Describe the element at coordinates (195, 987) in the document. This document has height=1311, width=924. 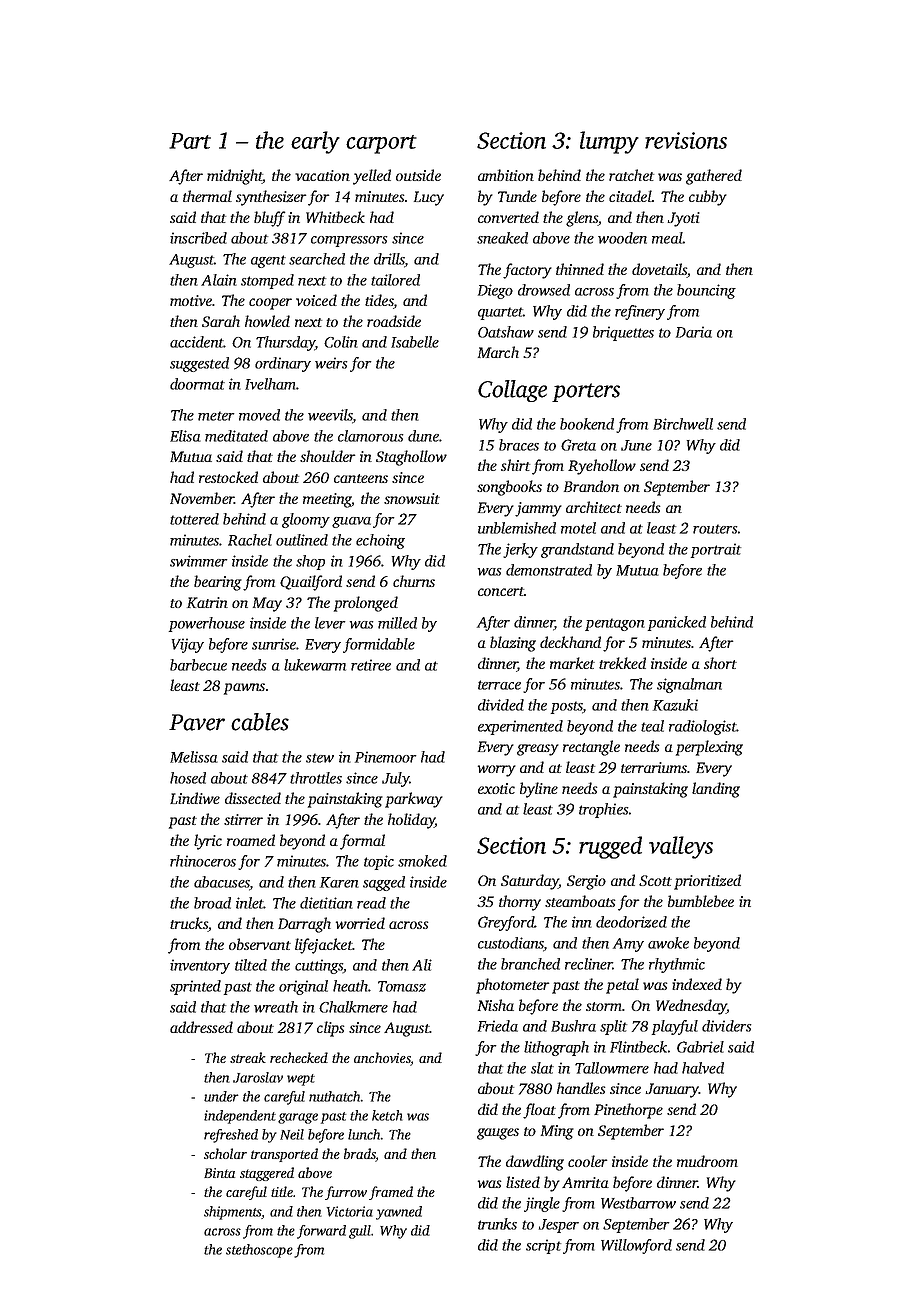
I see `sprinted` at that location.
